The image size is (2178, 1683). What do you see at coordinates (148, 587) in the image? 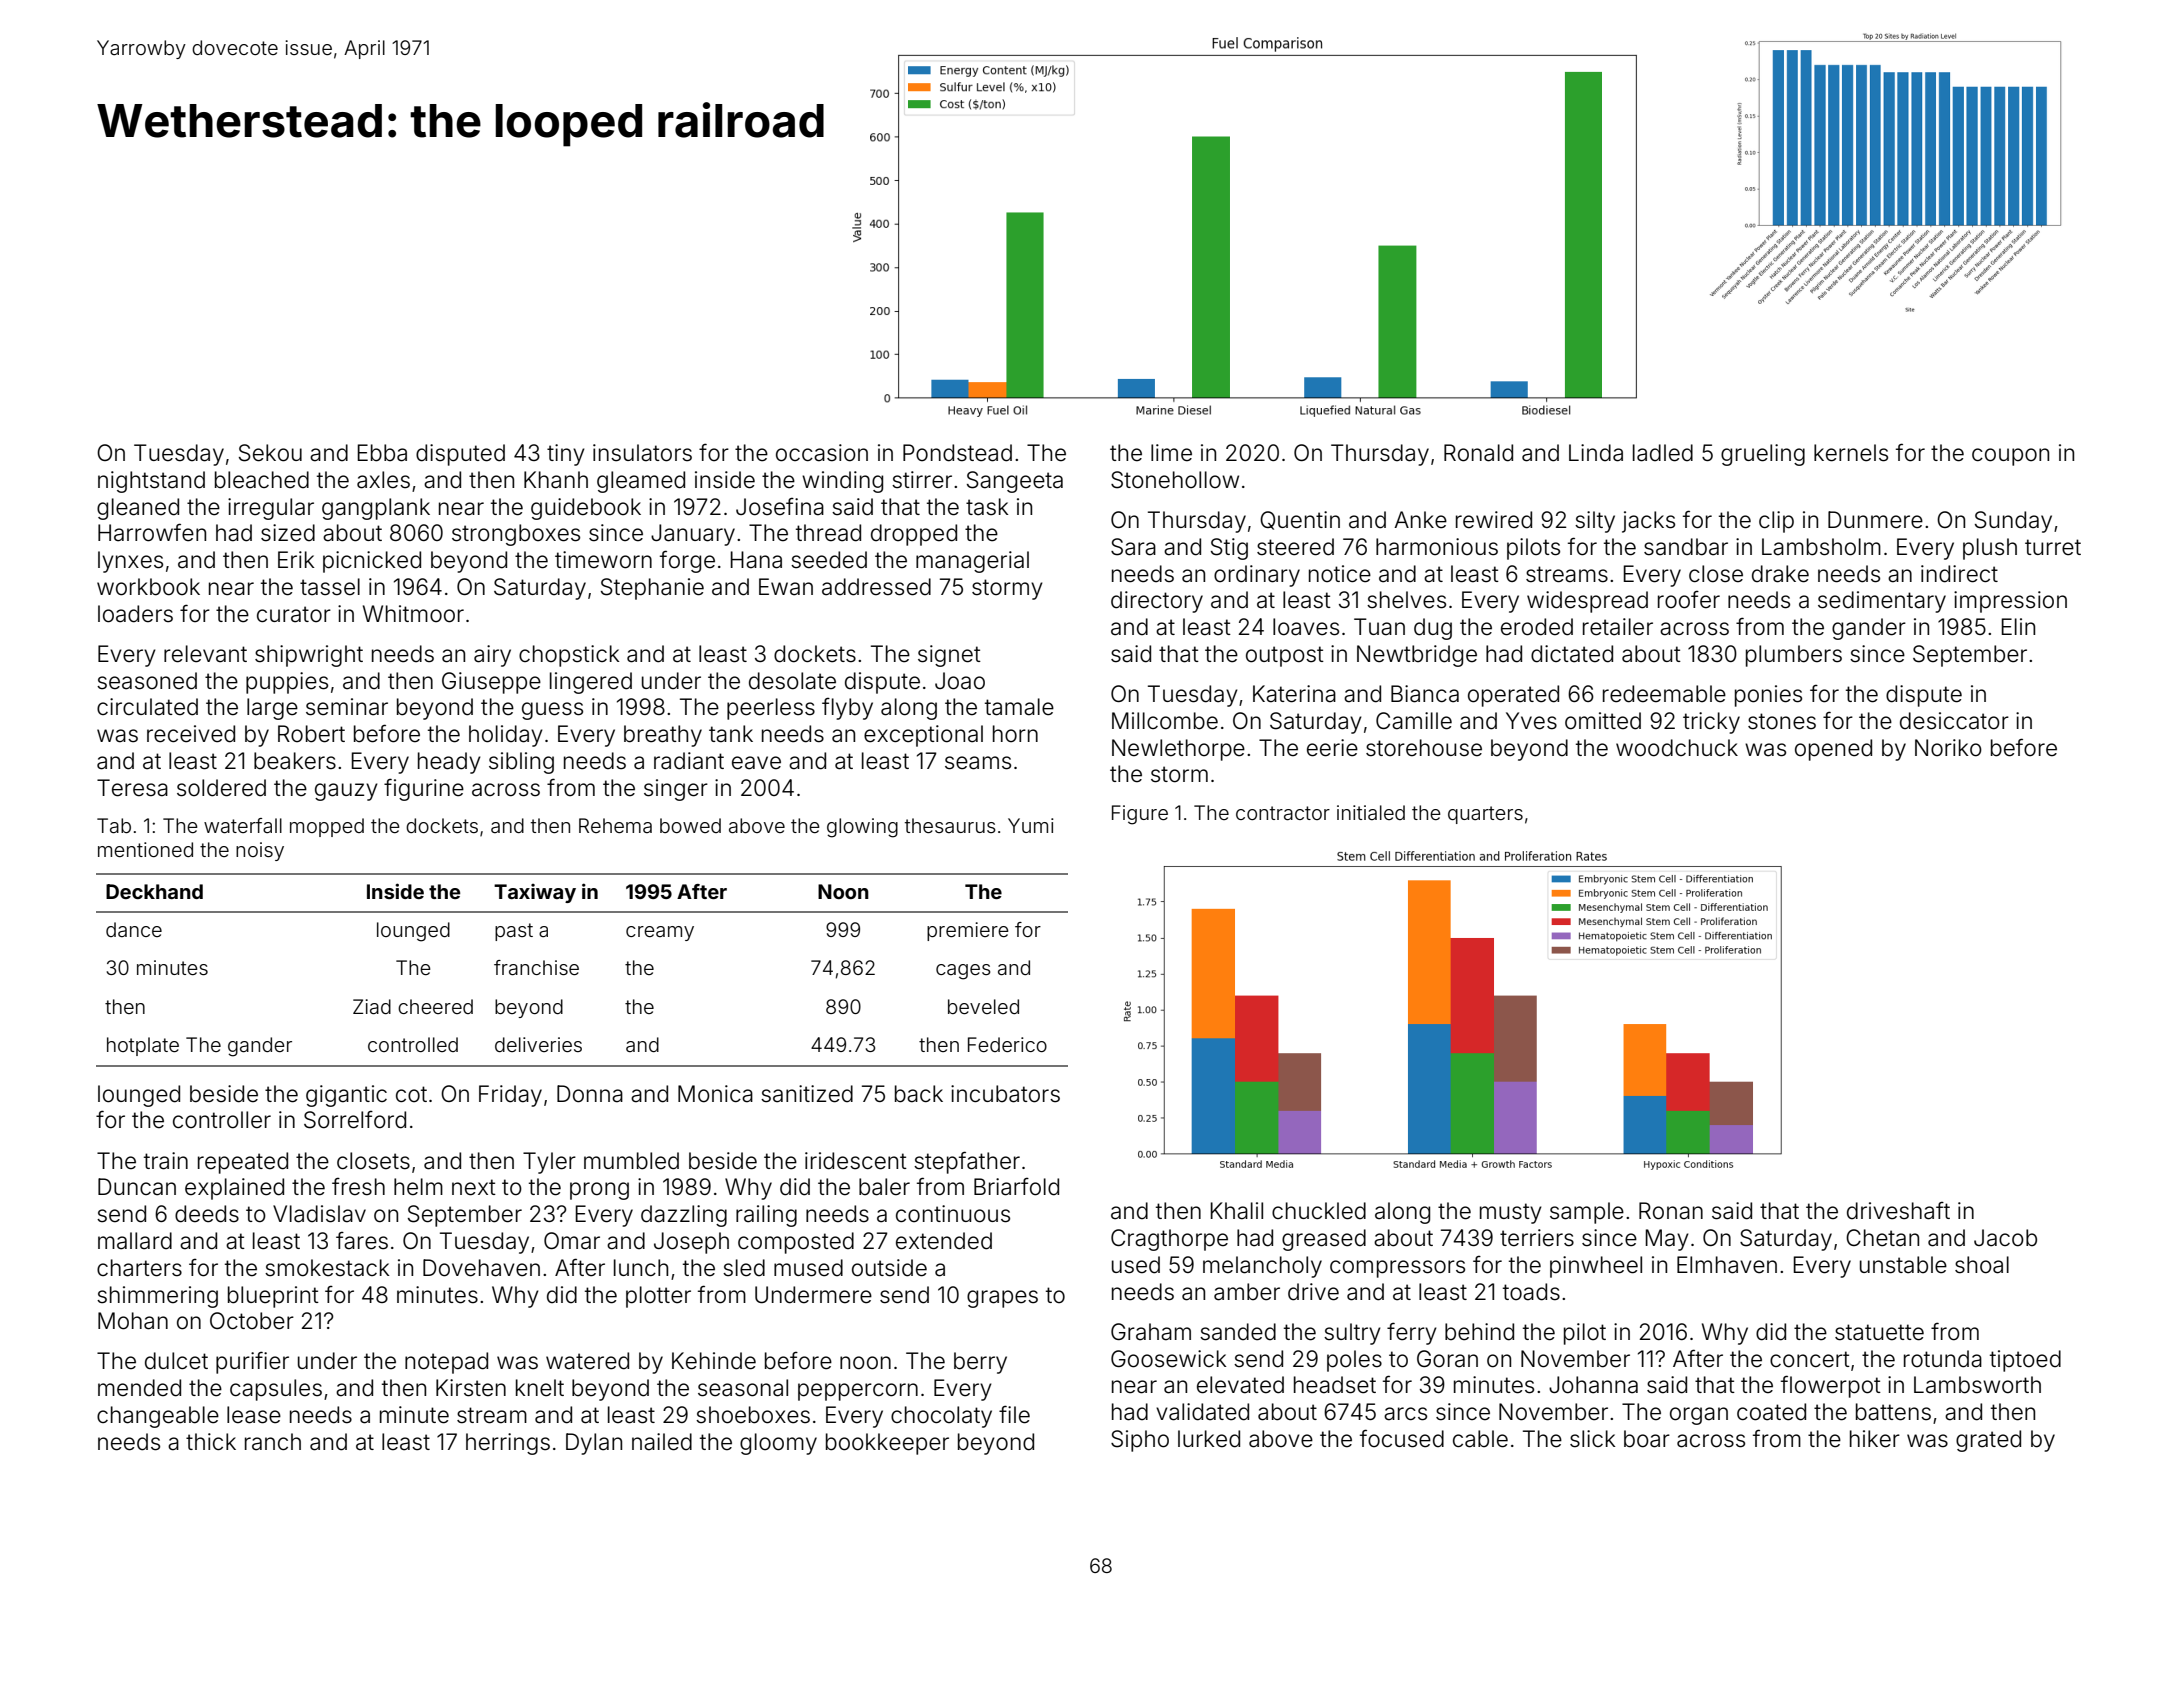
I see `workbook` at bounding box center [148, 587].
